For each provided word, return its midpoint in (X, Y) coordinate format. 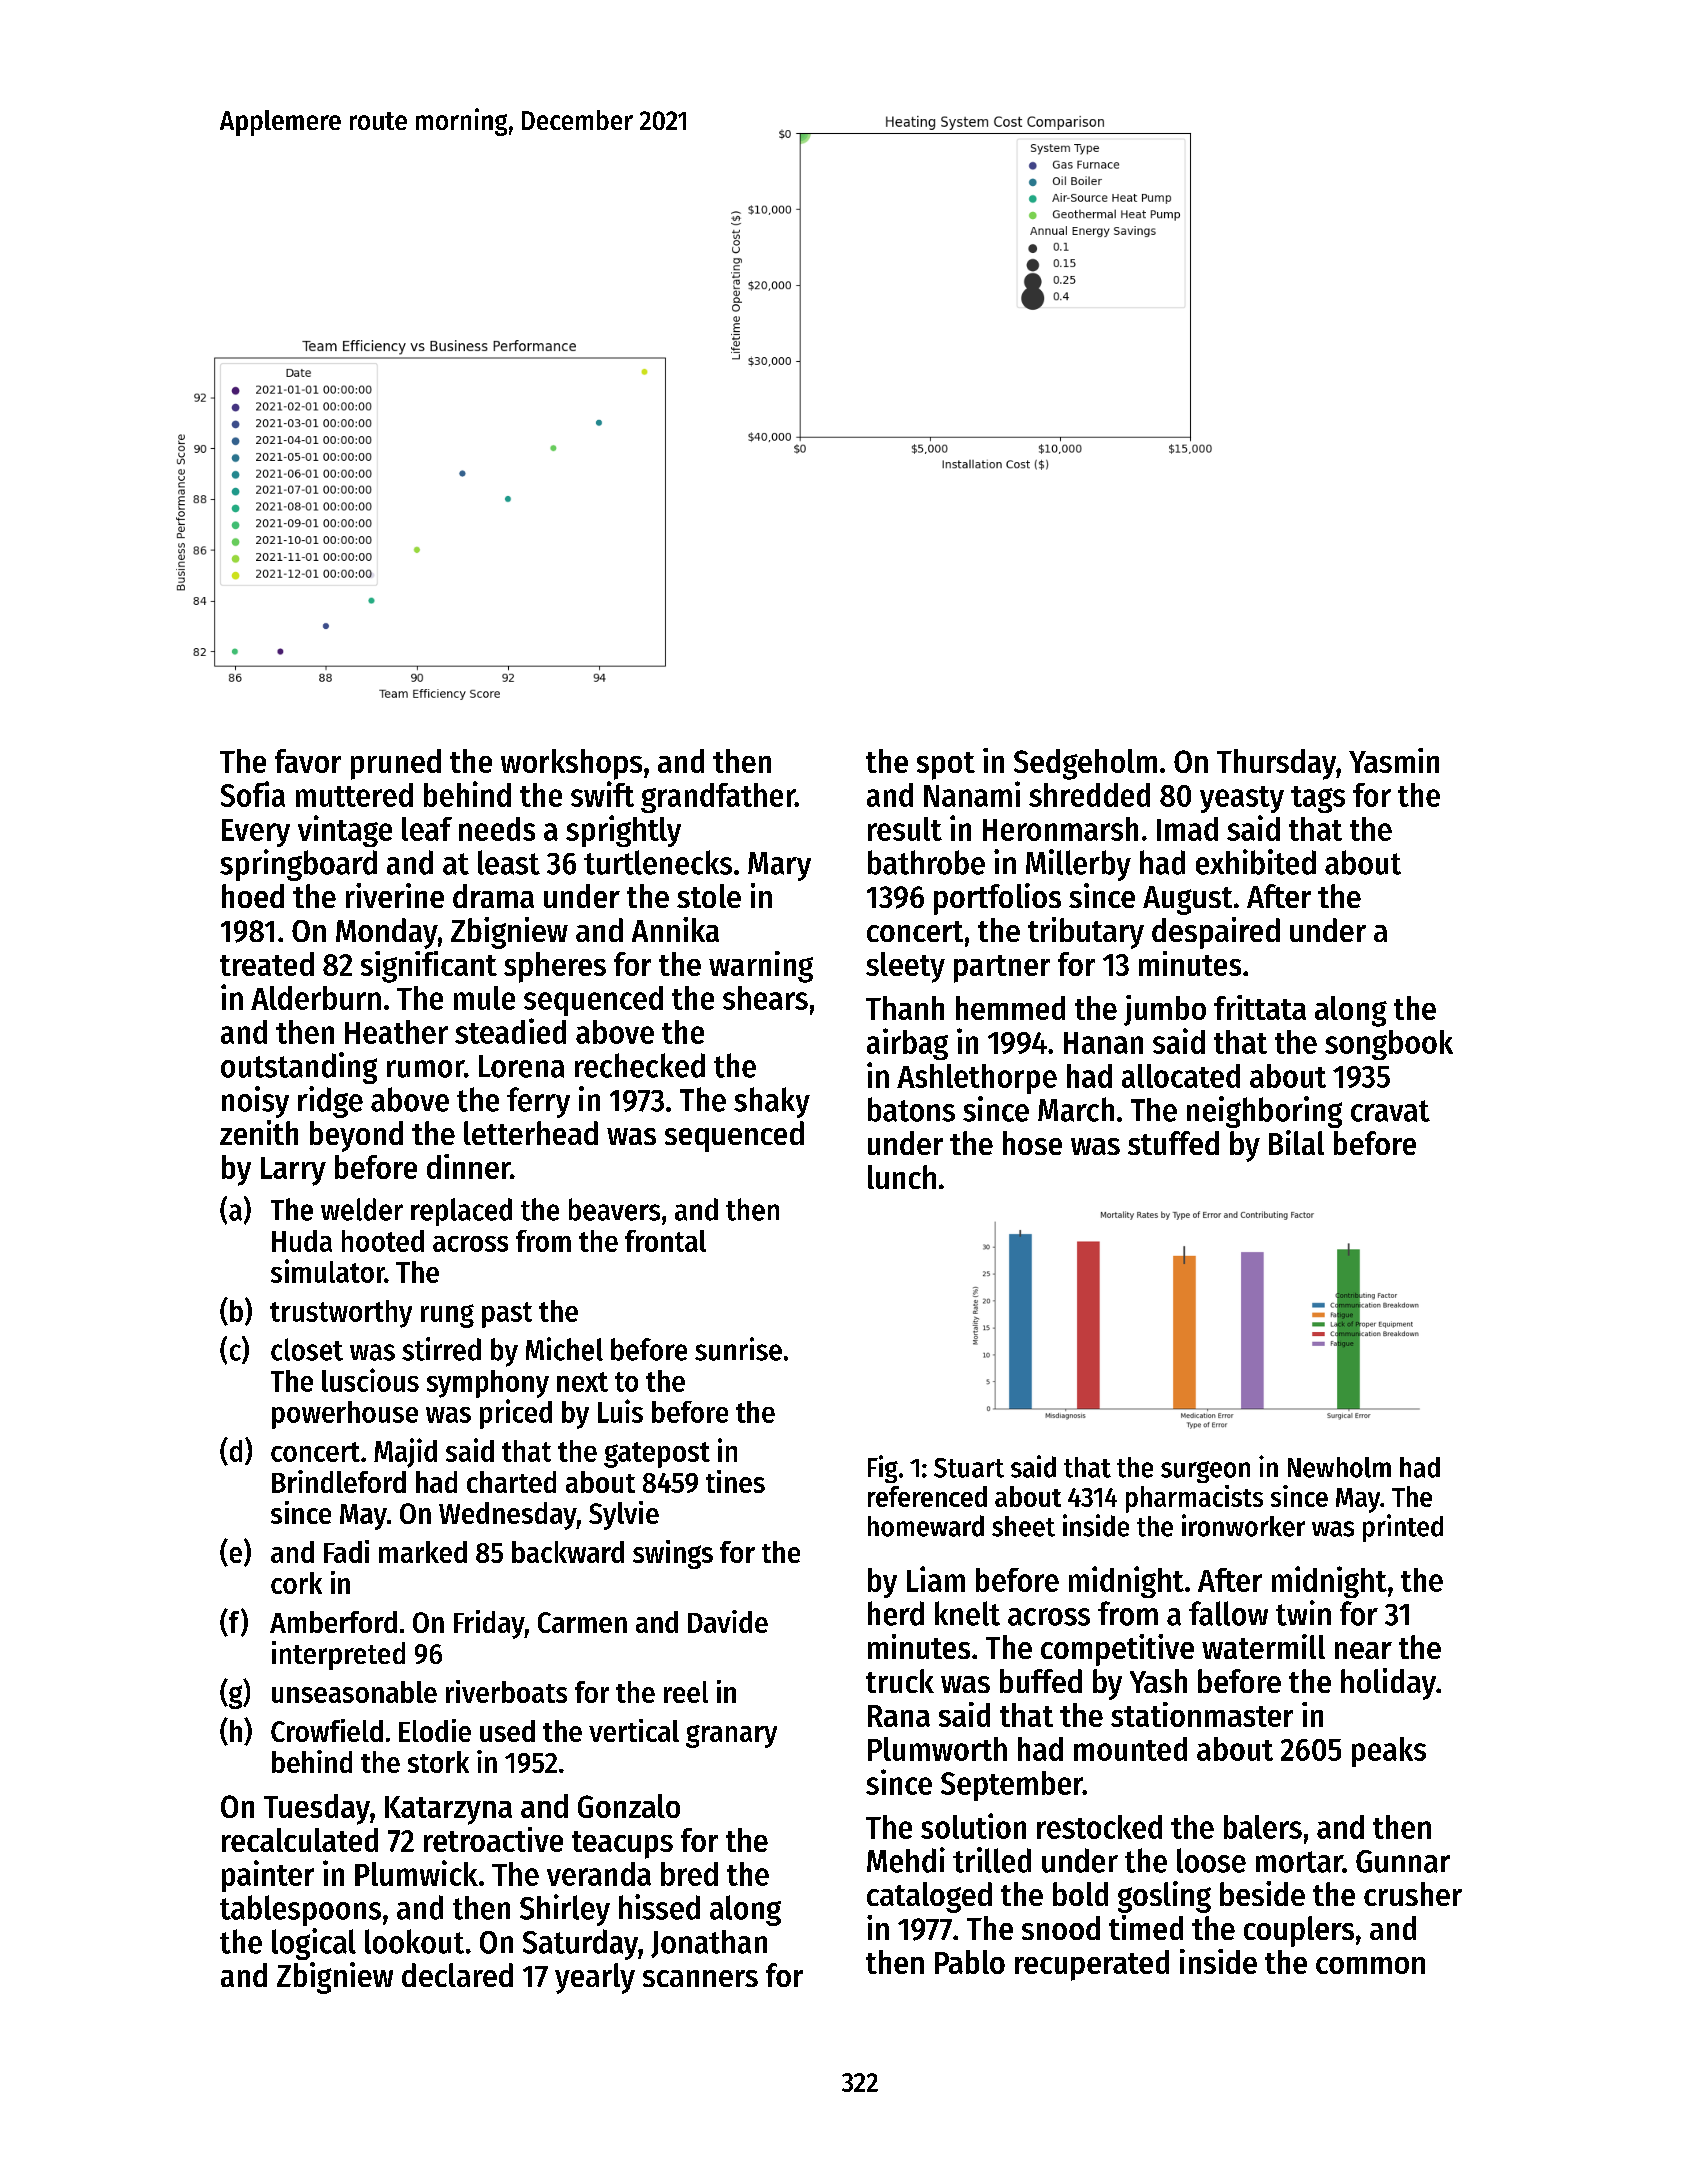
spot (946, 766)
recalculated (300, 1840)
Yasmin (1394, 760)
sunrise (738, 1349)
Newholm (1339, 1467)
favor (308, 761)
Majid (405, 1453)
